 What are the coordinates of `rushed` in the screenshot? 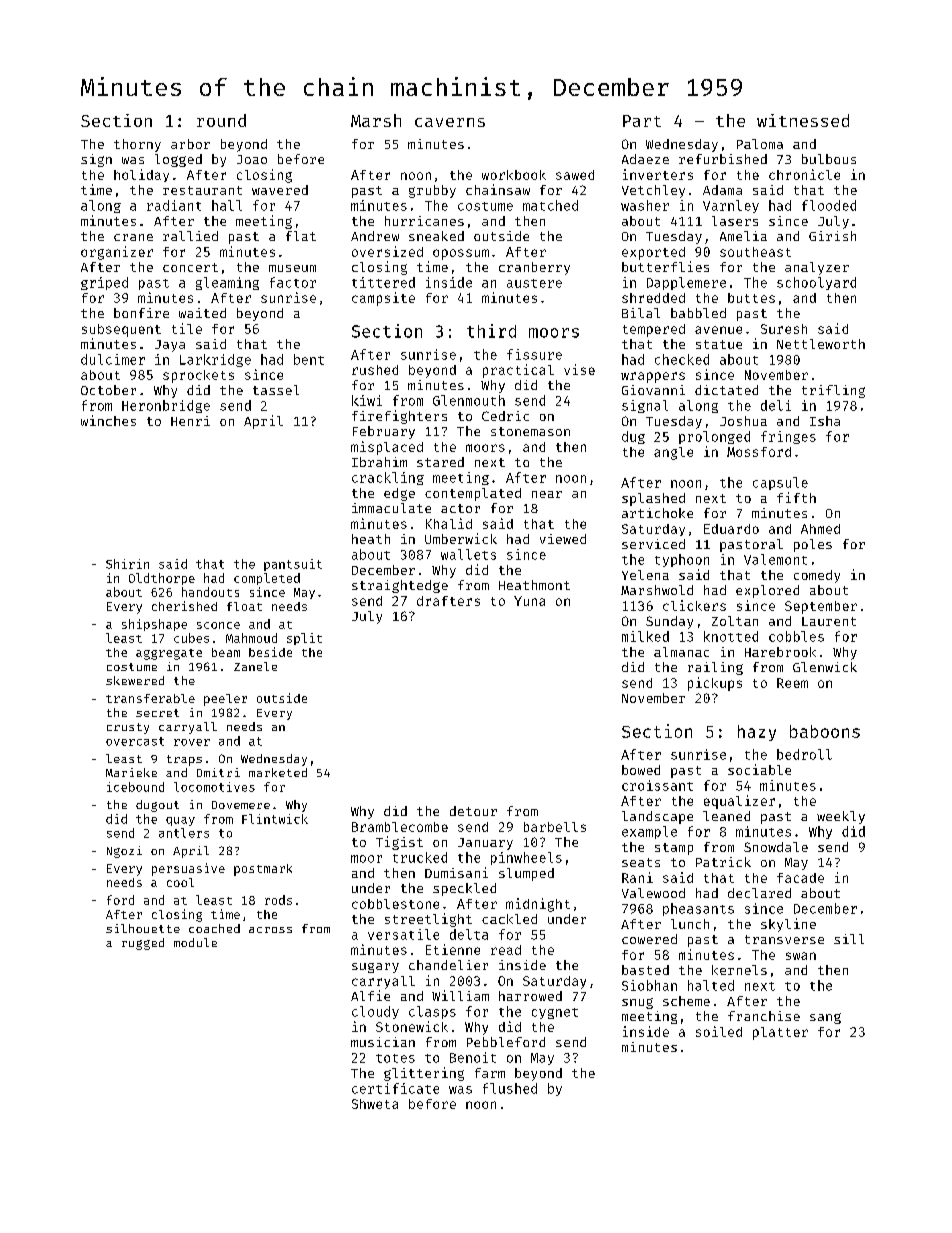 It's located at (375, 370).
